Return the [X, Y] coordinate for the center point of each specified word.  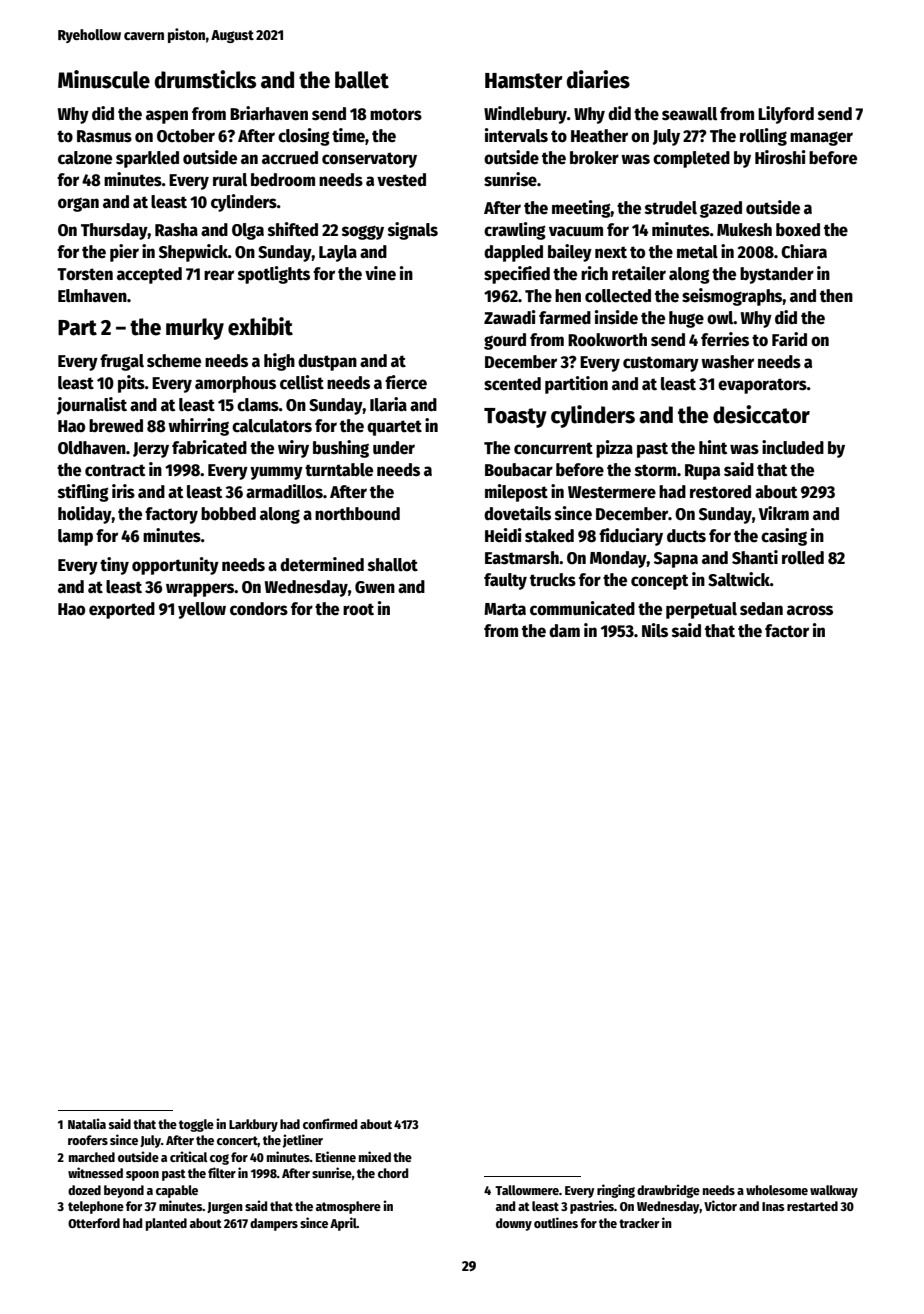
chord [393, 1173]
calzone [85, 158]
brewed [116, 426]
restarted [812, 1206]
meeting [581, 209]
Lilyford [786, 115]
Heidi [503, 535]
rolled [803, 558]
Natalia [87, 1123]
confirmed [330, 1123]
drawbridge [668, 1191]
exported [122, 610]
